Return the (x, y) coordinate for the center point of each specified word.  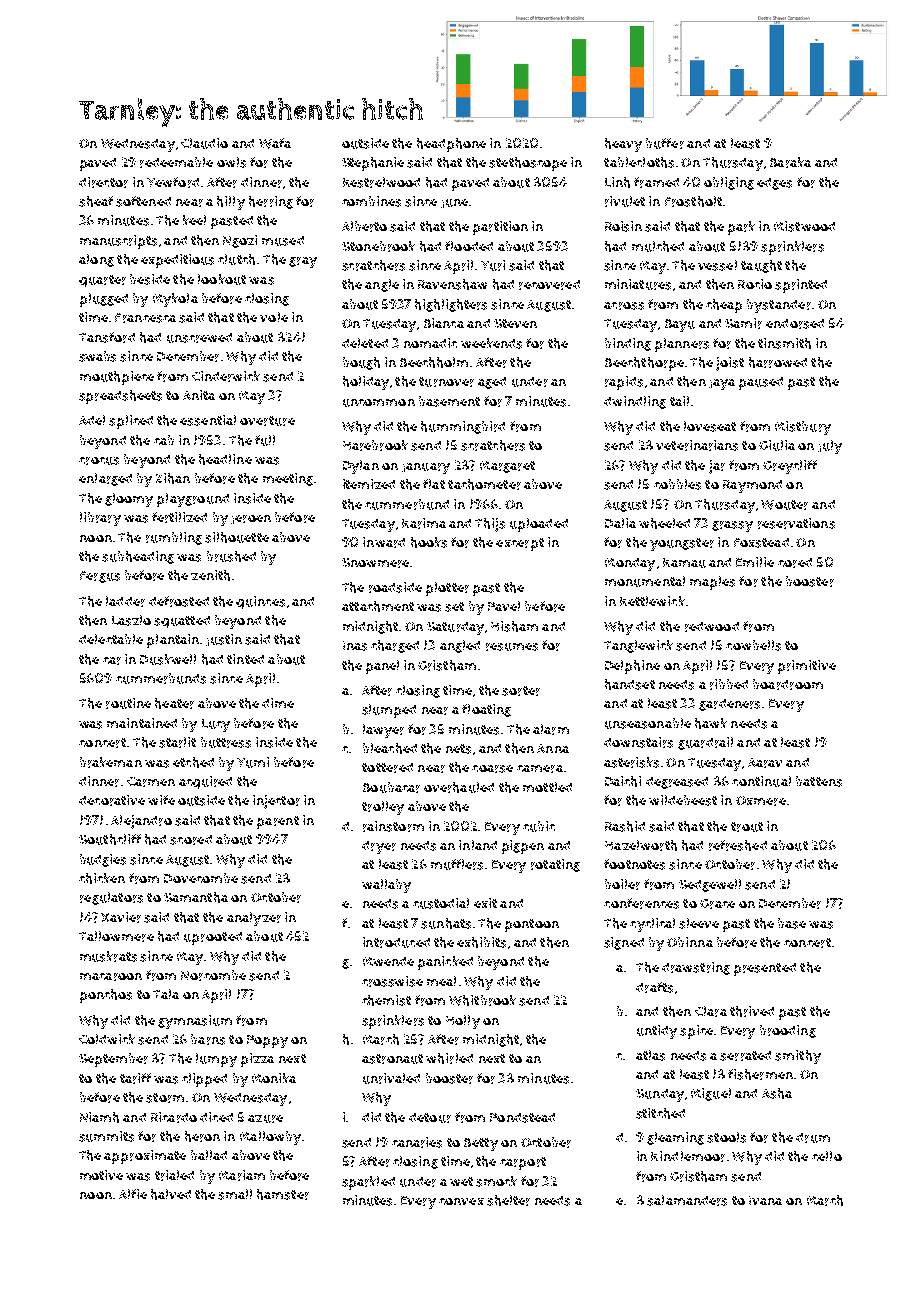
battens (819, 781)
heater (174, 703)
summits (106, 1136)
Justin (224, 640)
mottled (547, 787)
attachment (378, 606)
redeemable (176, 162)
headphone (451, 145)
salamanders (687, 1200)
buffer (665, 143)
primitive (807, 667)
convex (461, 1201)
